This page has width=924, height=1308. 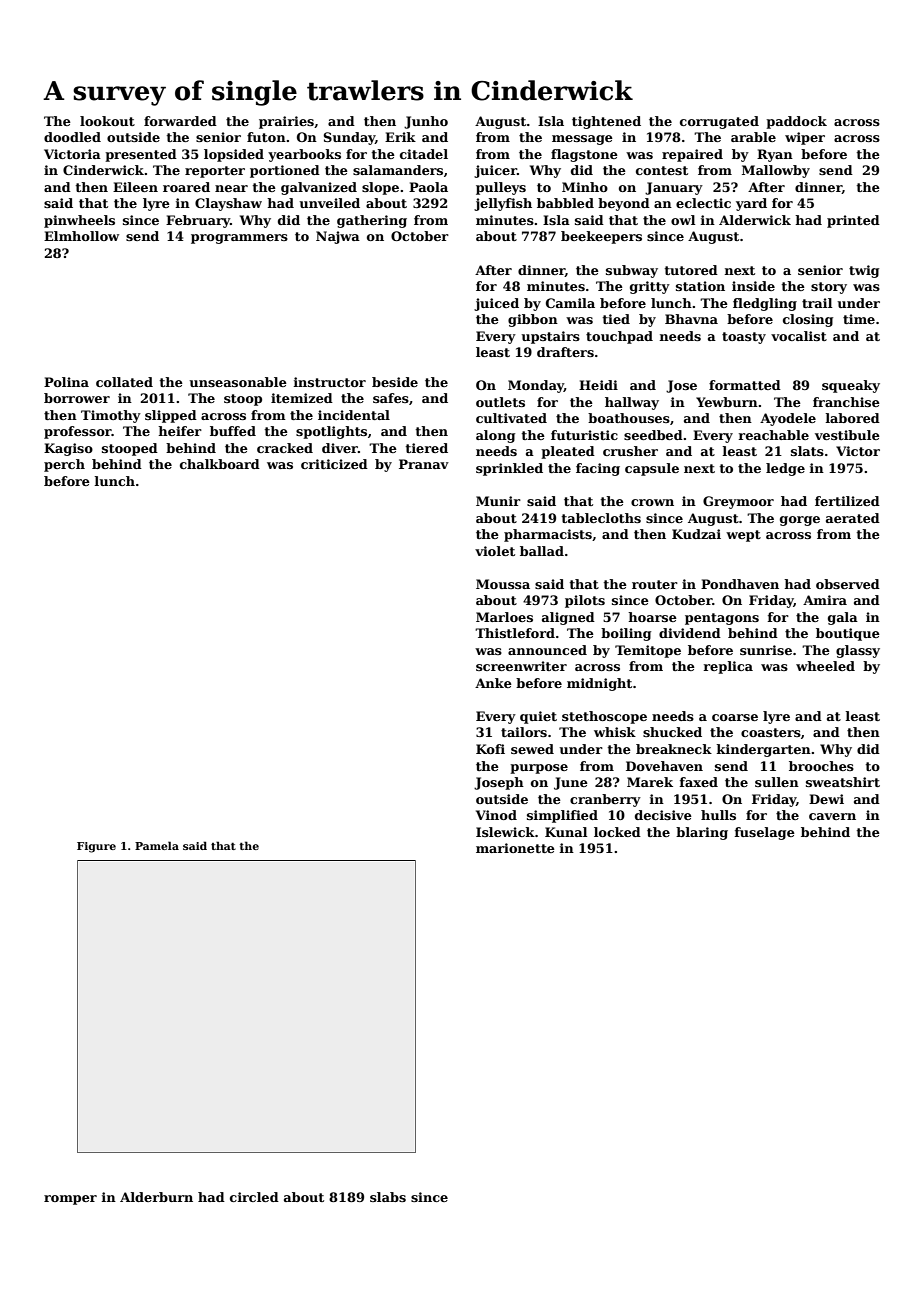 I want to click on marionette, so click(x=515, y=848).
